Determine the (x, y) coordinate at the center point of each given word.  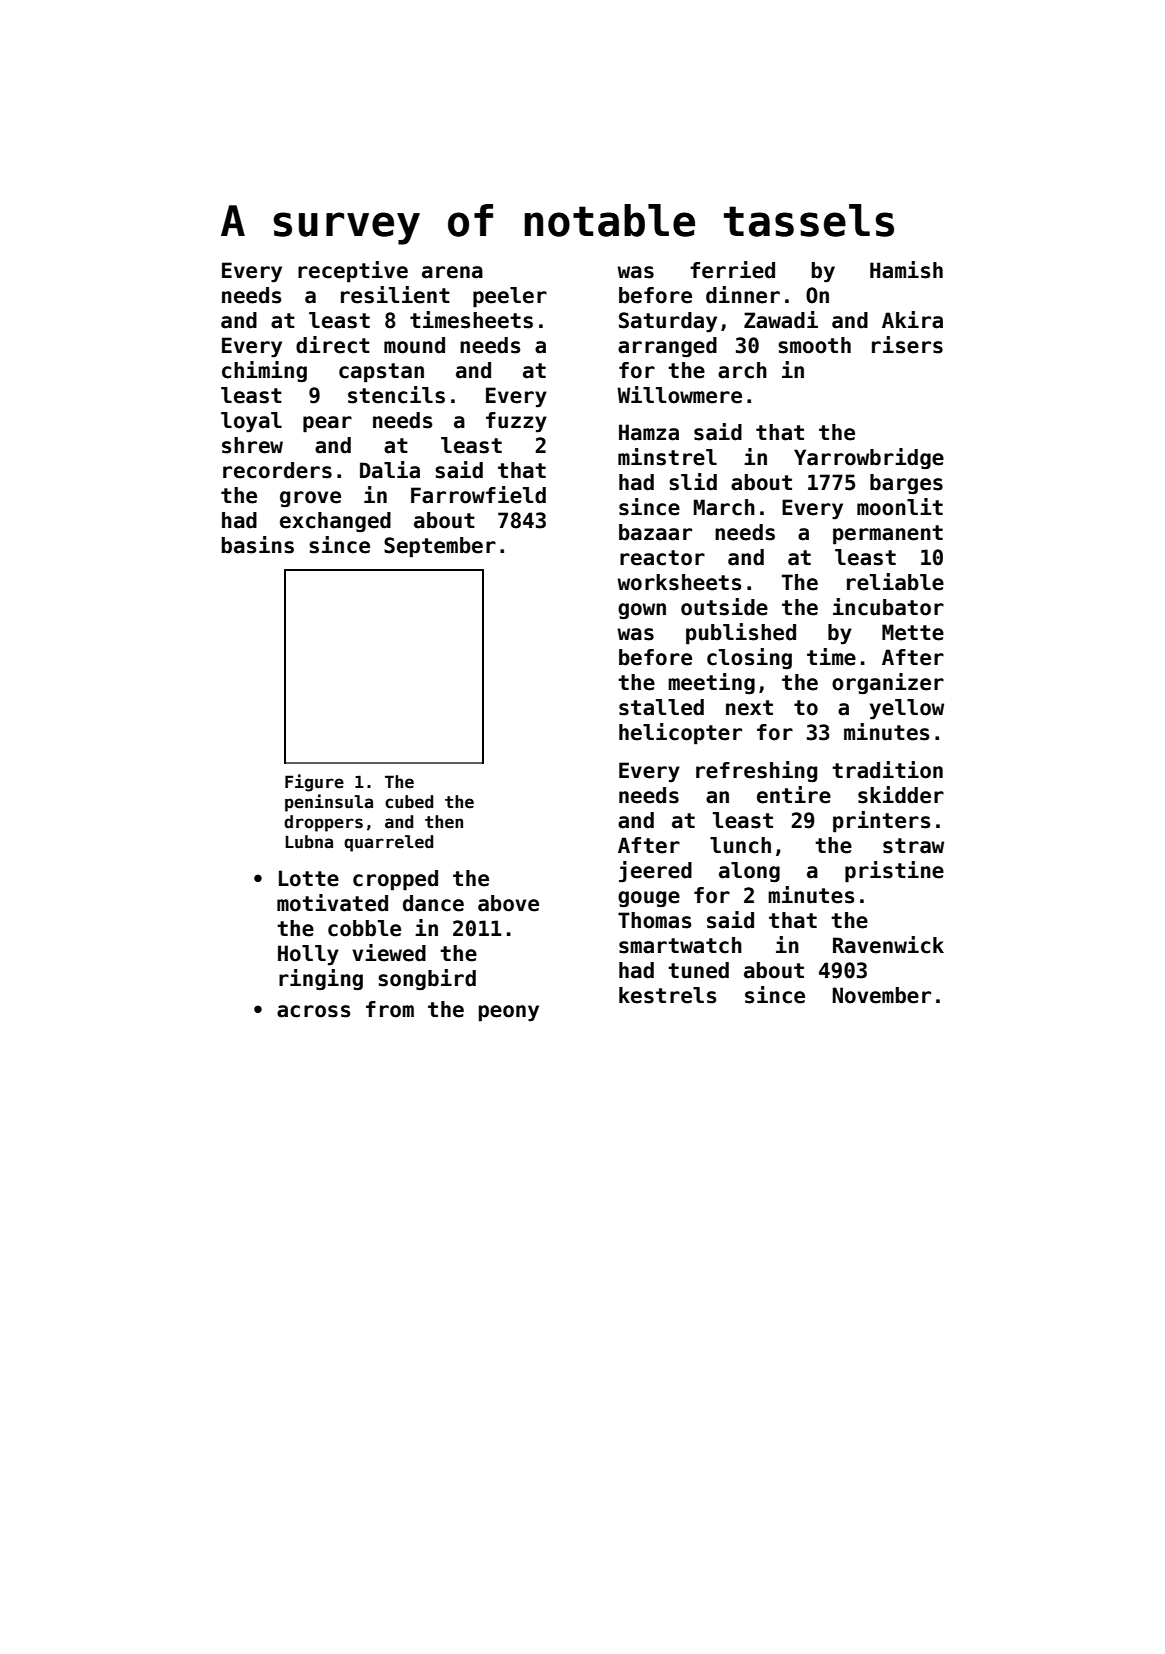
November (882, 995)
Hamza (649, 432)
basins (258, 545)
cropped (395, 880)
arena (452, 272)
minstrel (667, 457)
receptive (353, 272)
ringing (321, 979)
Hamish (906, 270)
